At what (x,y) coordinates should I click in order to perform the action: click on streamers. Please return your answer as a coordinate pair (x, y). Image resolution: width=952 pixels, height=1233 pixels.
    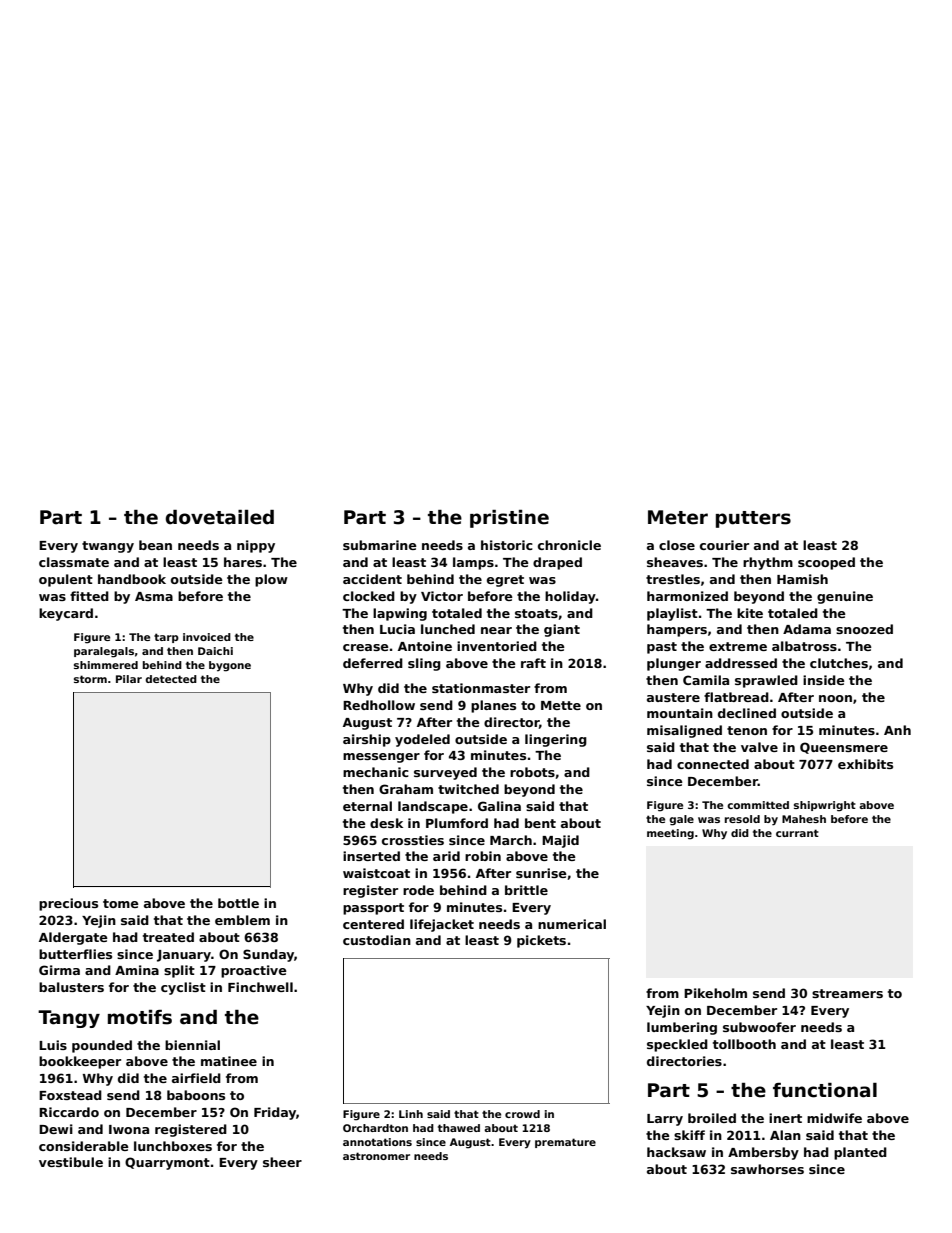
    Looking at the image, I should click on (847, 993).
